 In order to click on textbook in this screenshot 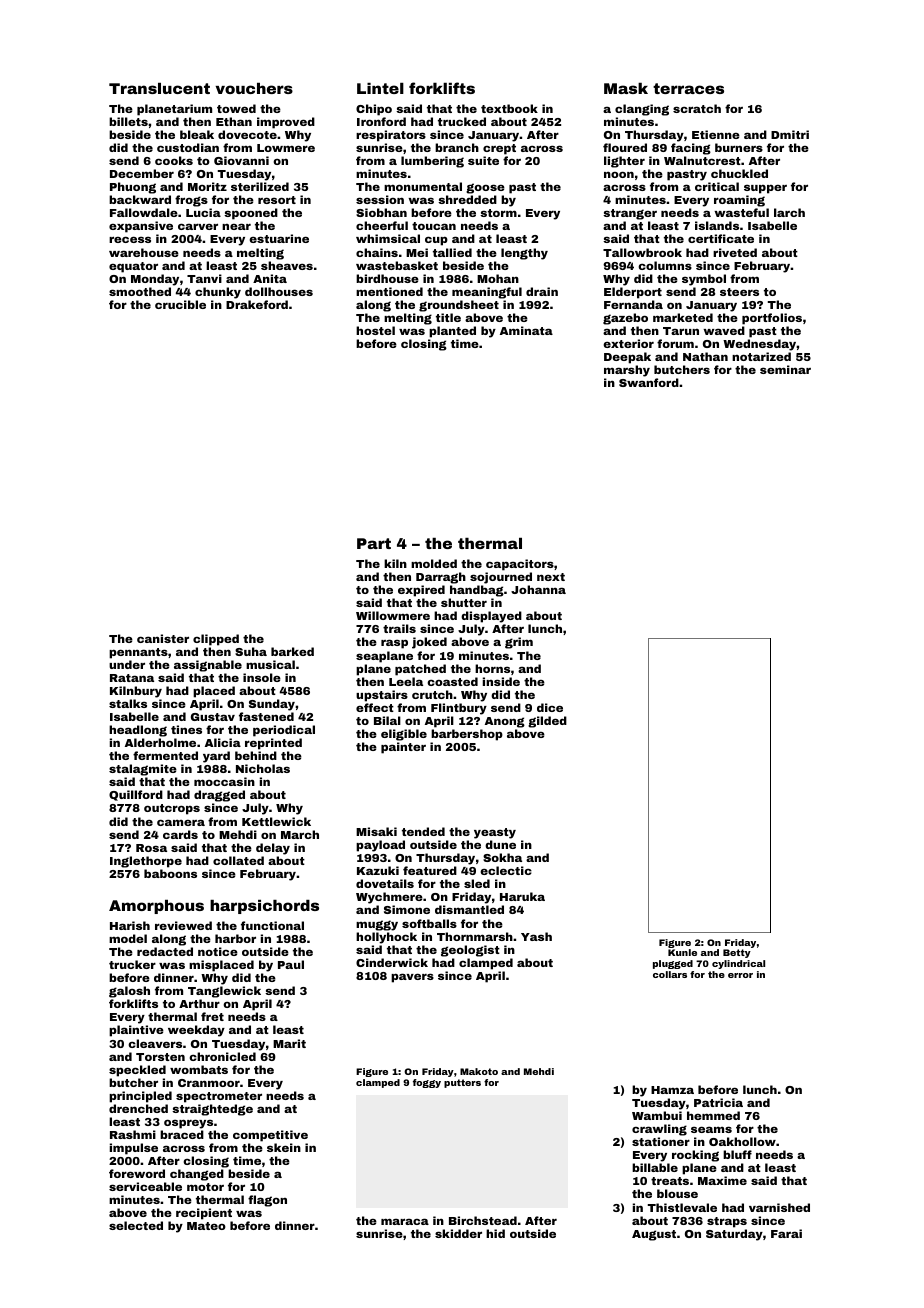, I will do `click(509, 108)`.
